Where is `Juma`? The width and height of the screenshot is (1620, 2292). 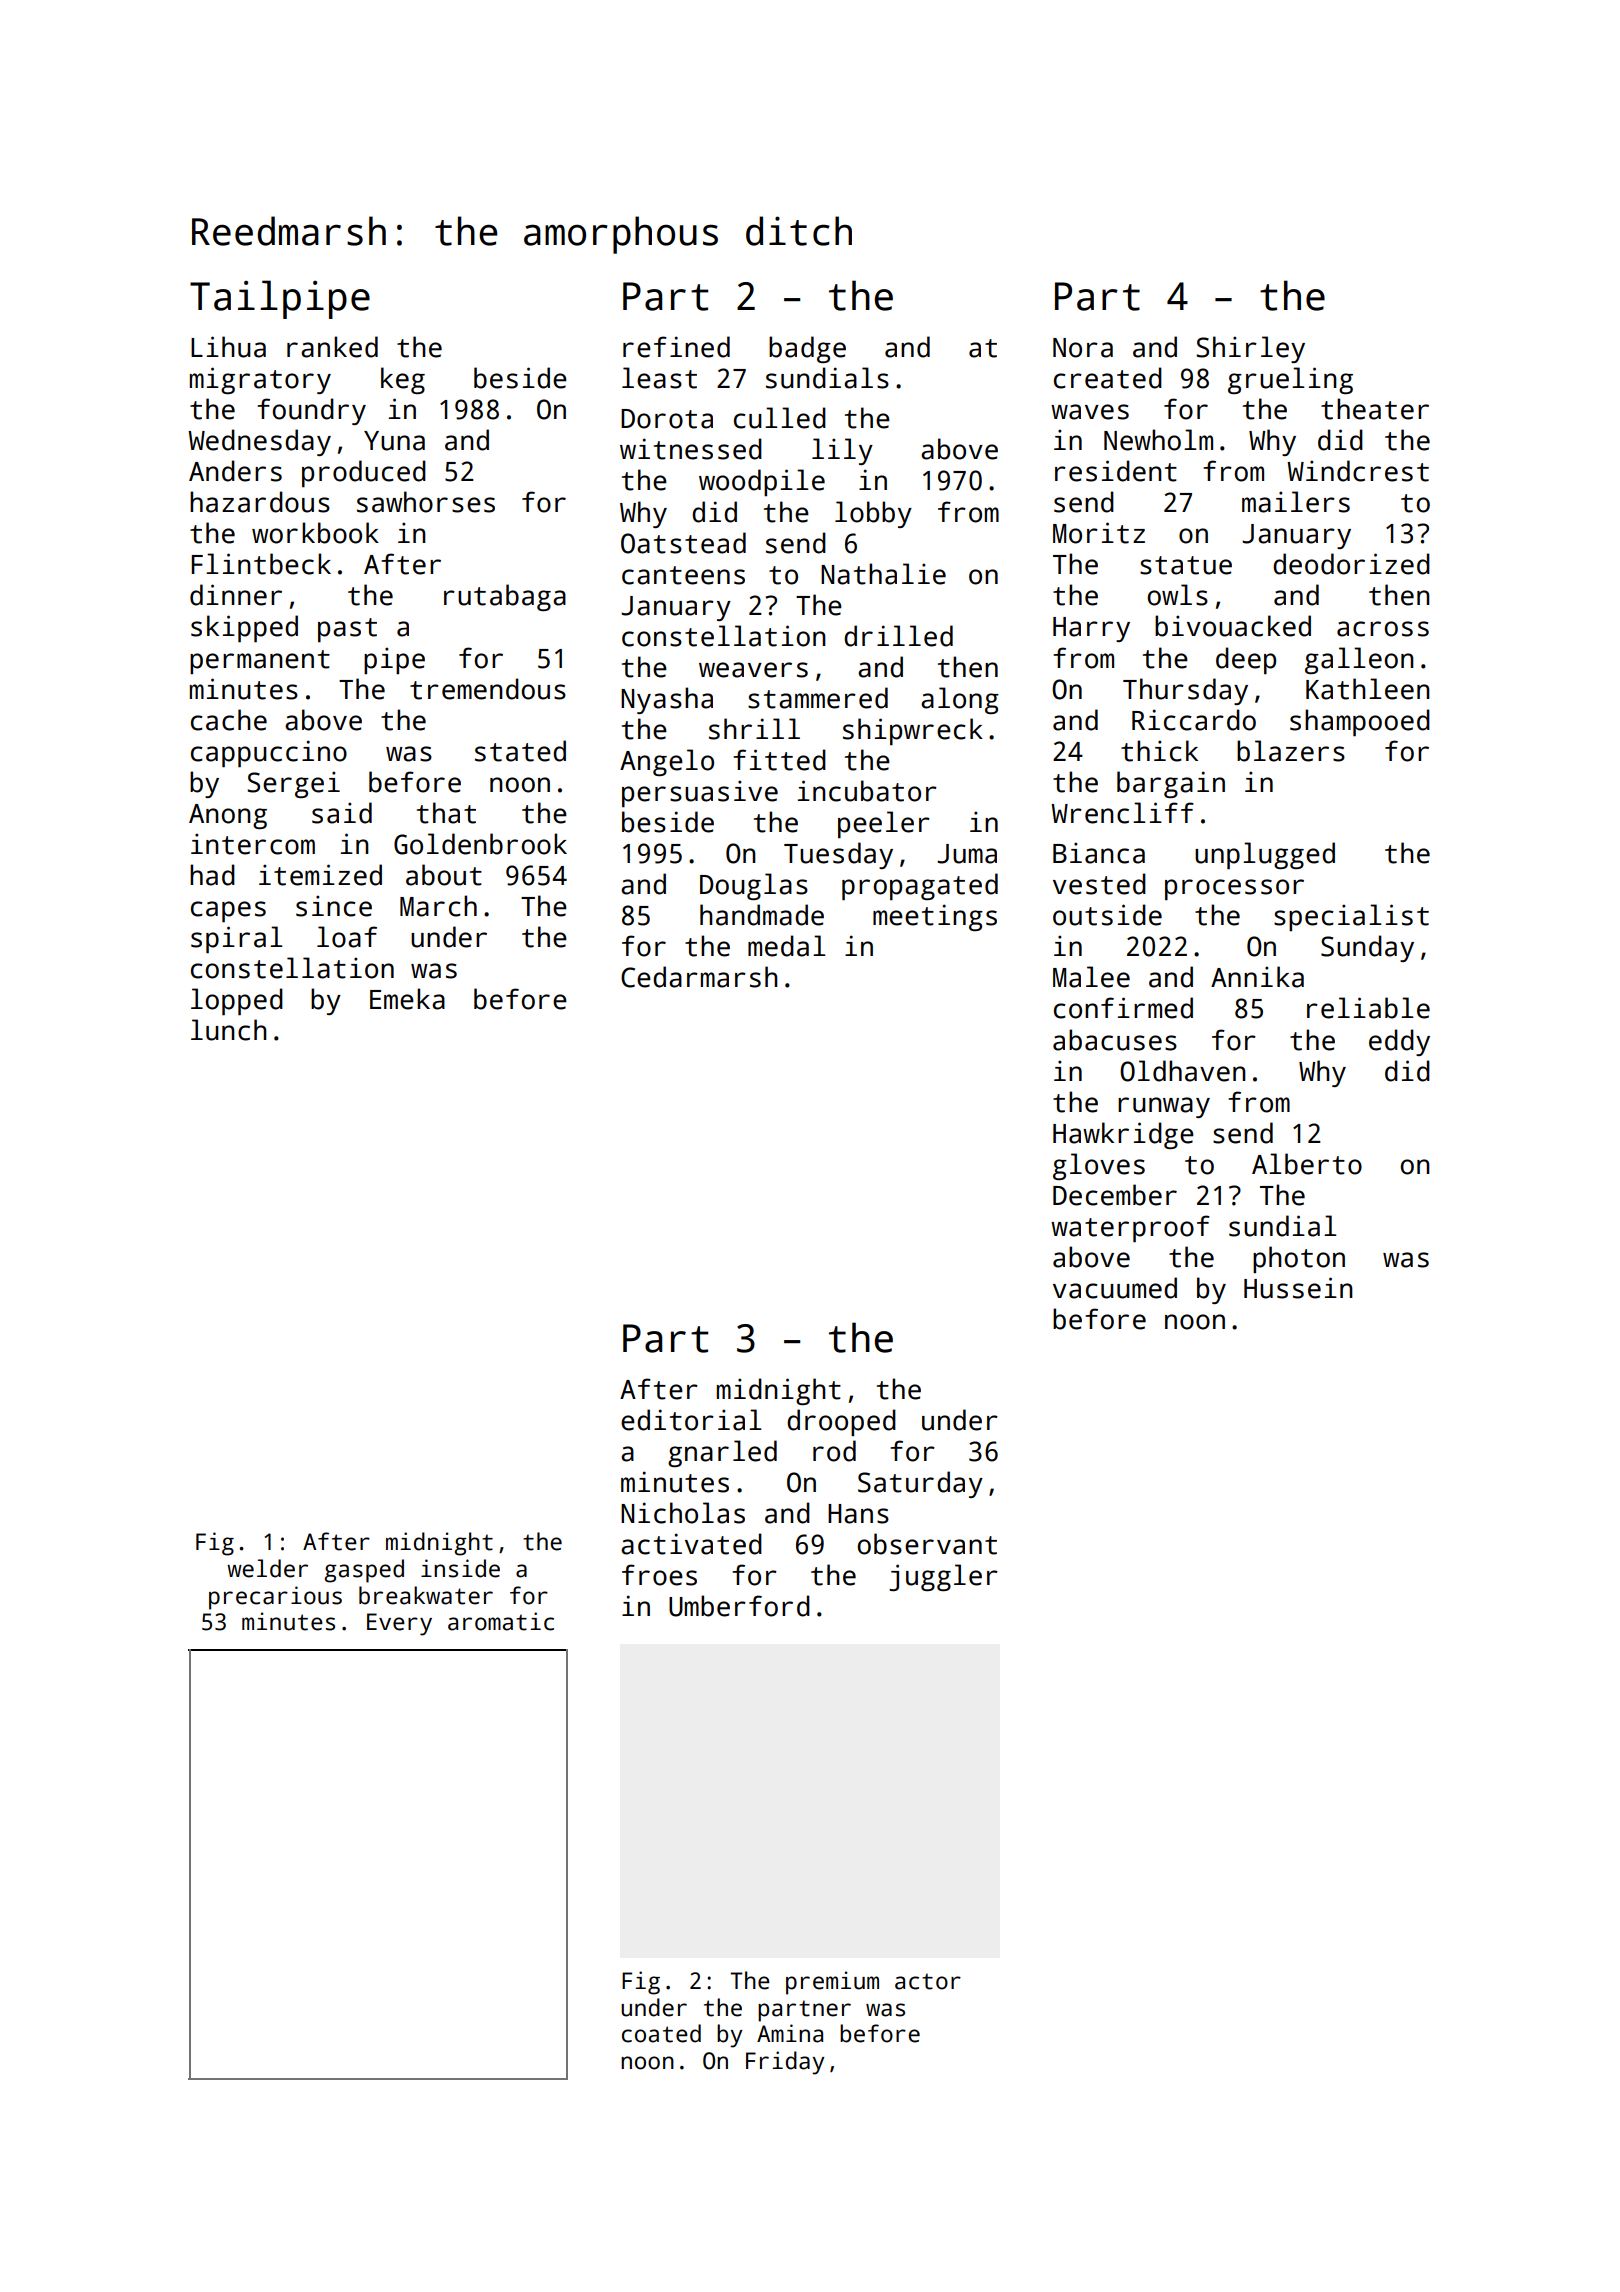
Juma is located at coordinates (967, 854).
